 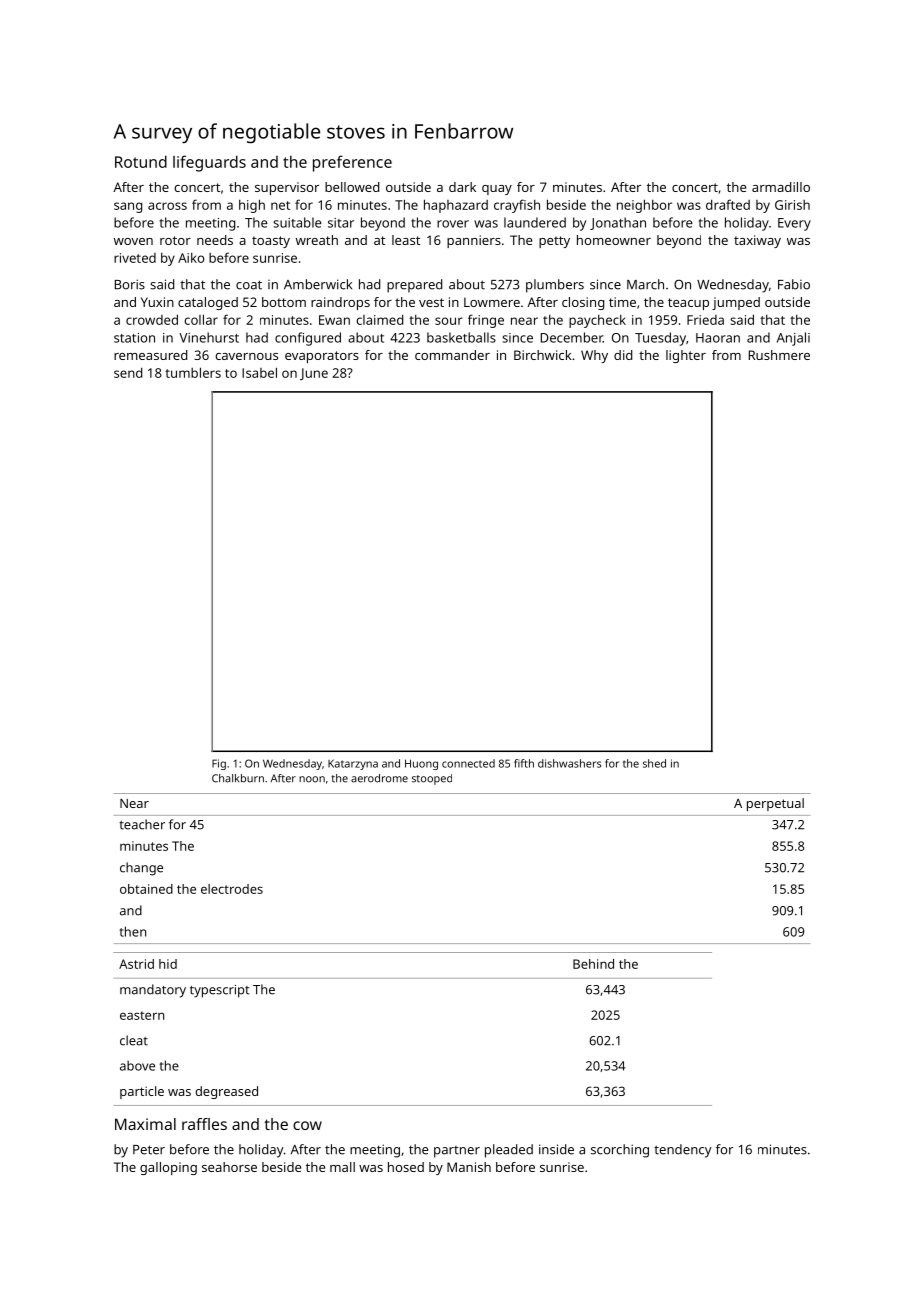 I want to click on Behind, so click(x=593, y=964).
